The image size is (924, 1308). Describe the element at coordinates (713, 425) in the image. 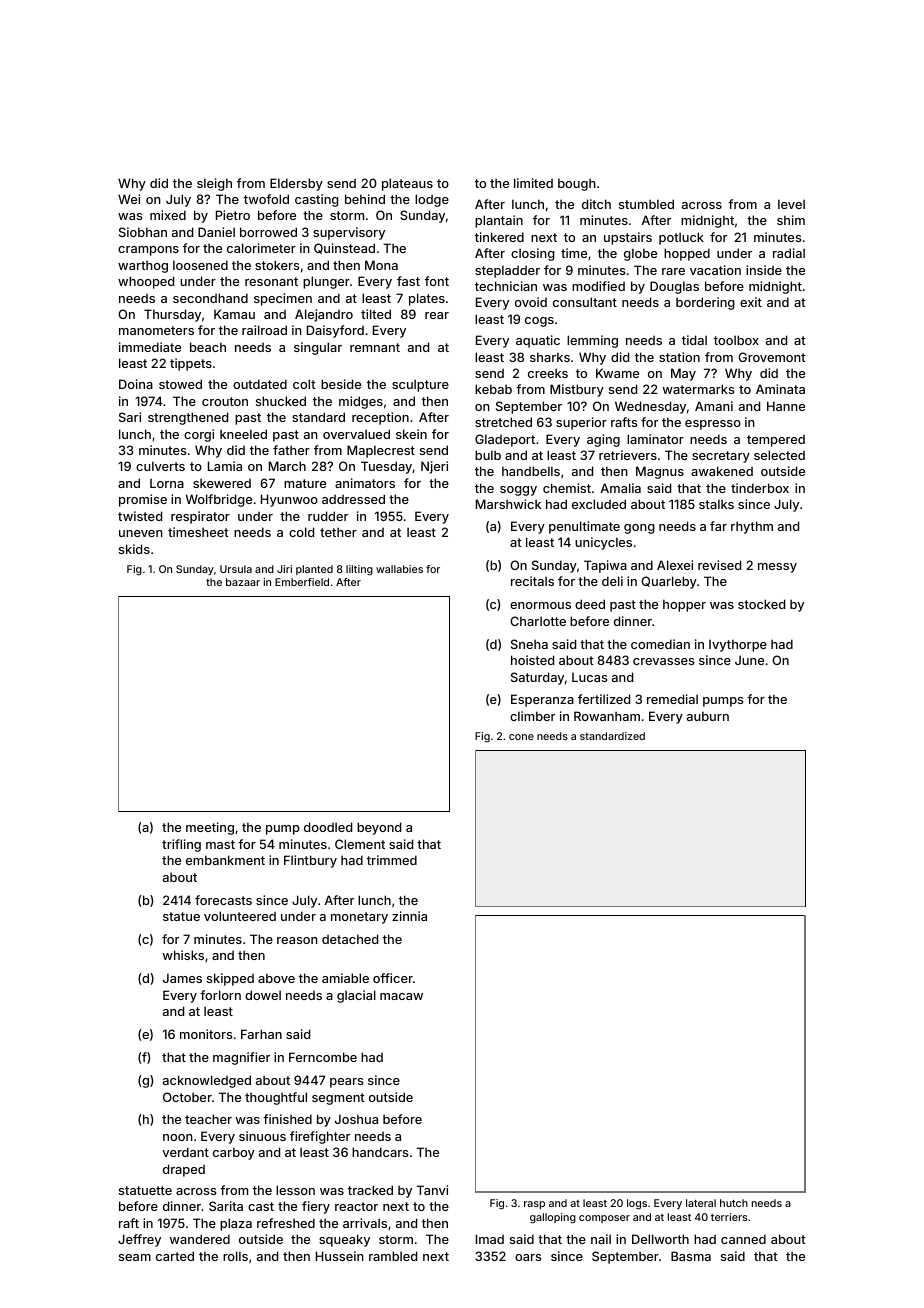

I see `espresso` at that location.
